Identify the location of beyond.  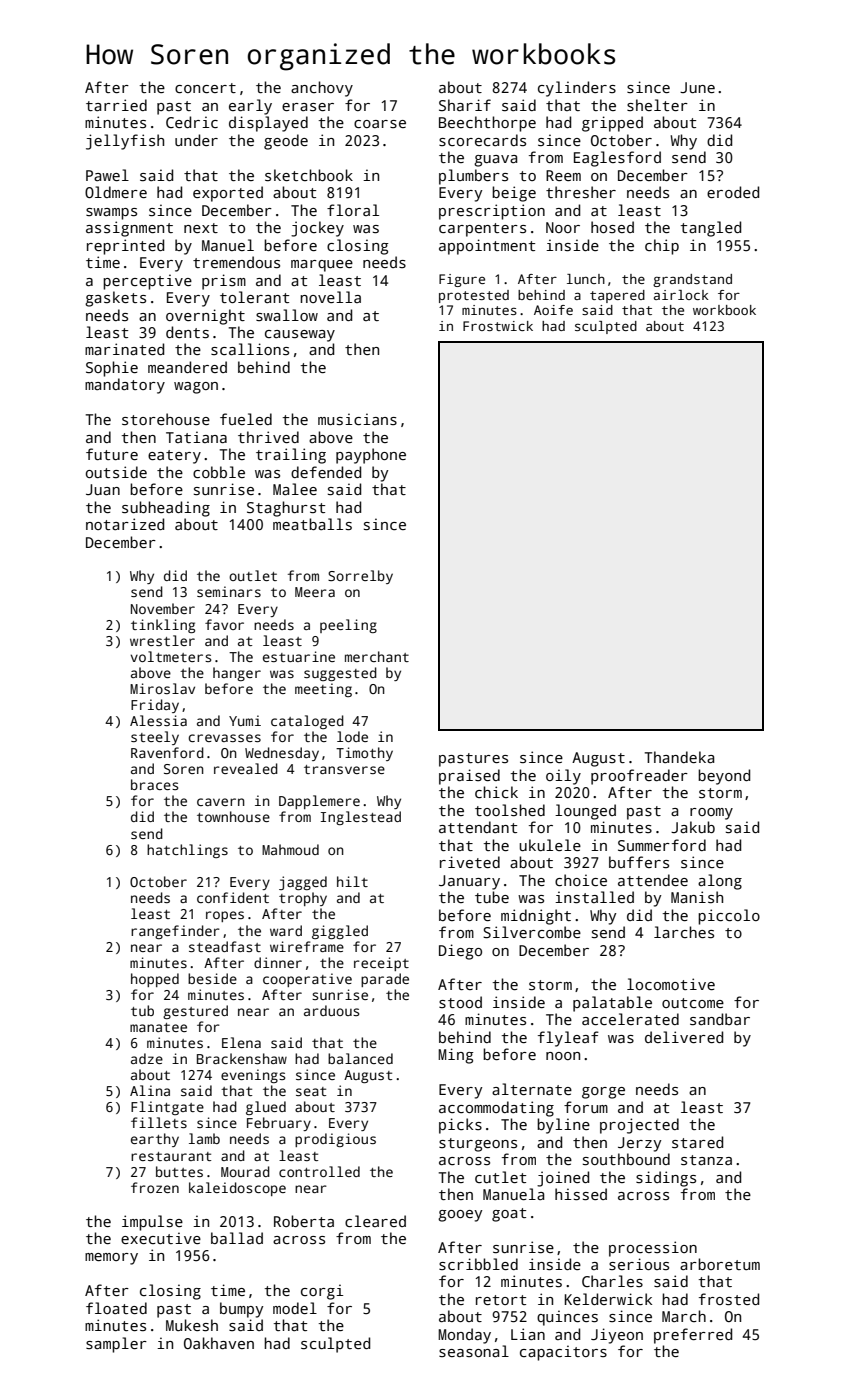
(724, 777).
